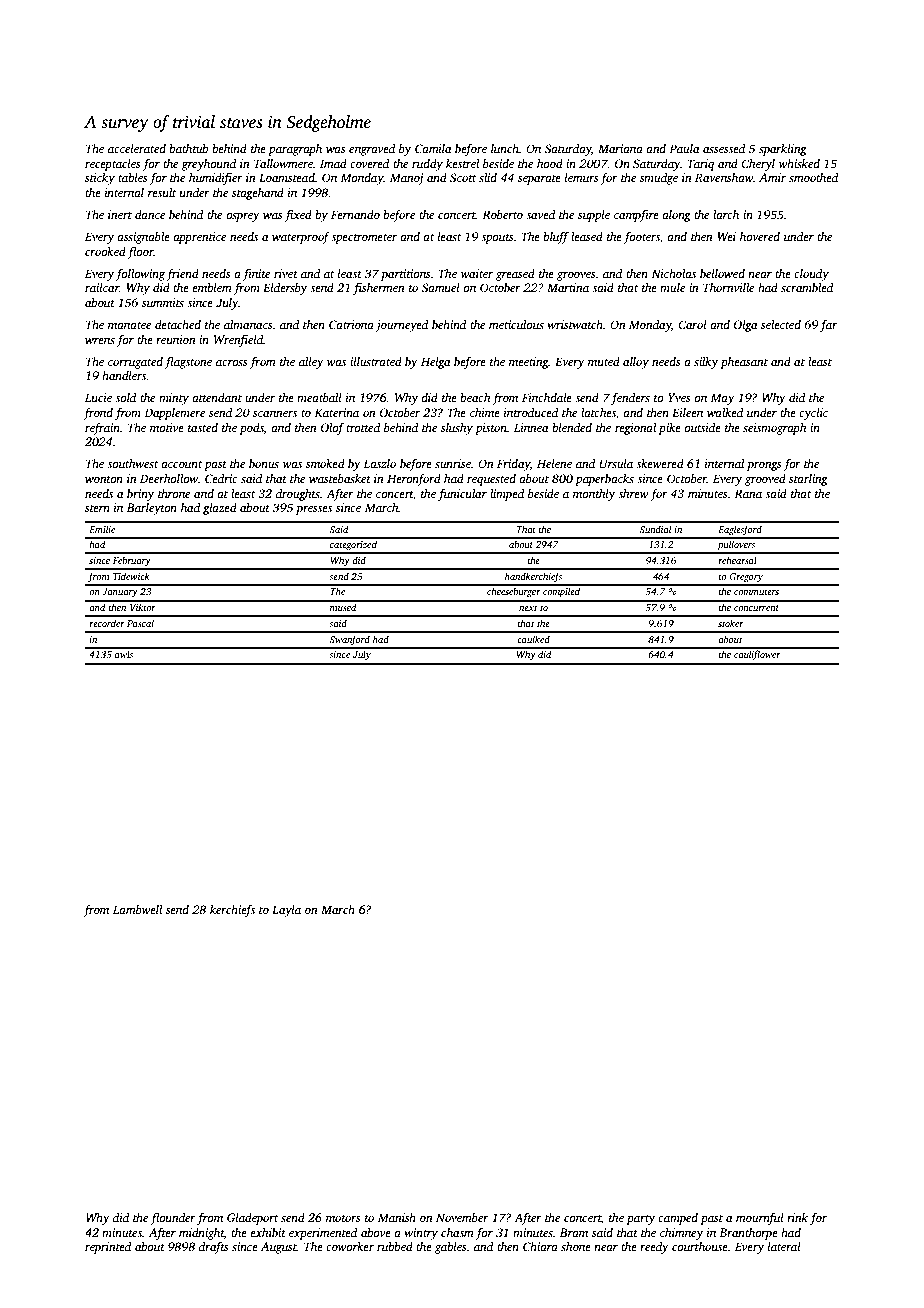 The width and height of the image is (924, 1308). I want to click on Tariq, so click(700, 165).
